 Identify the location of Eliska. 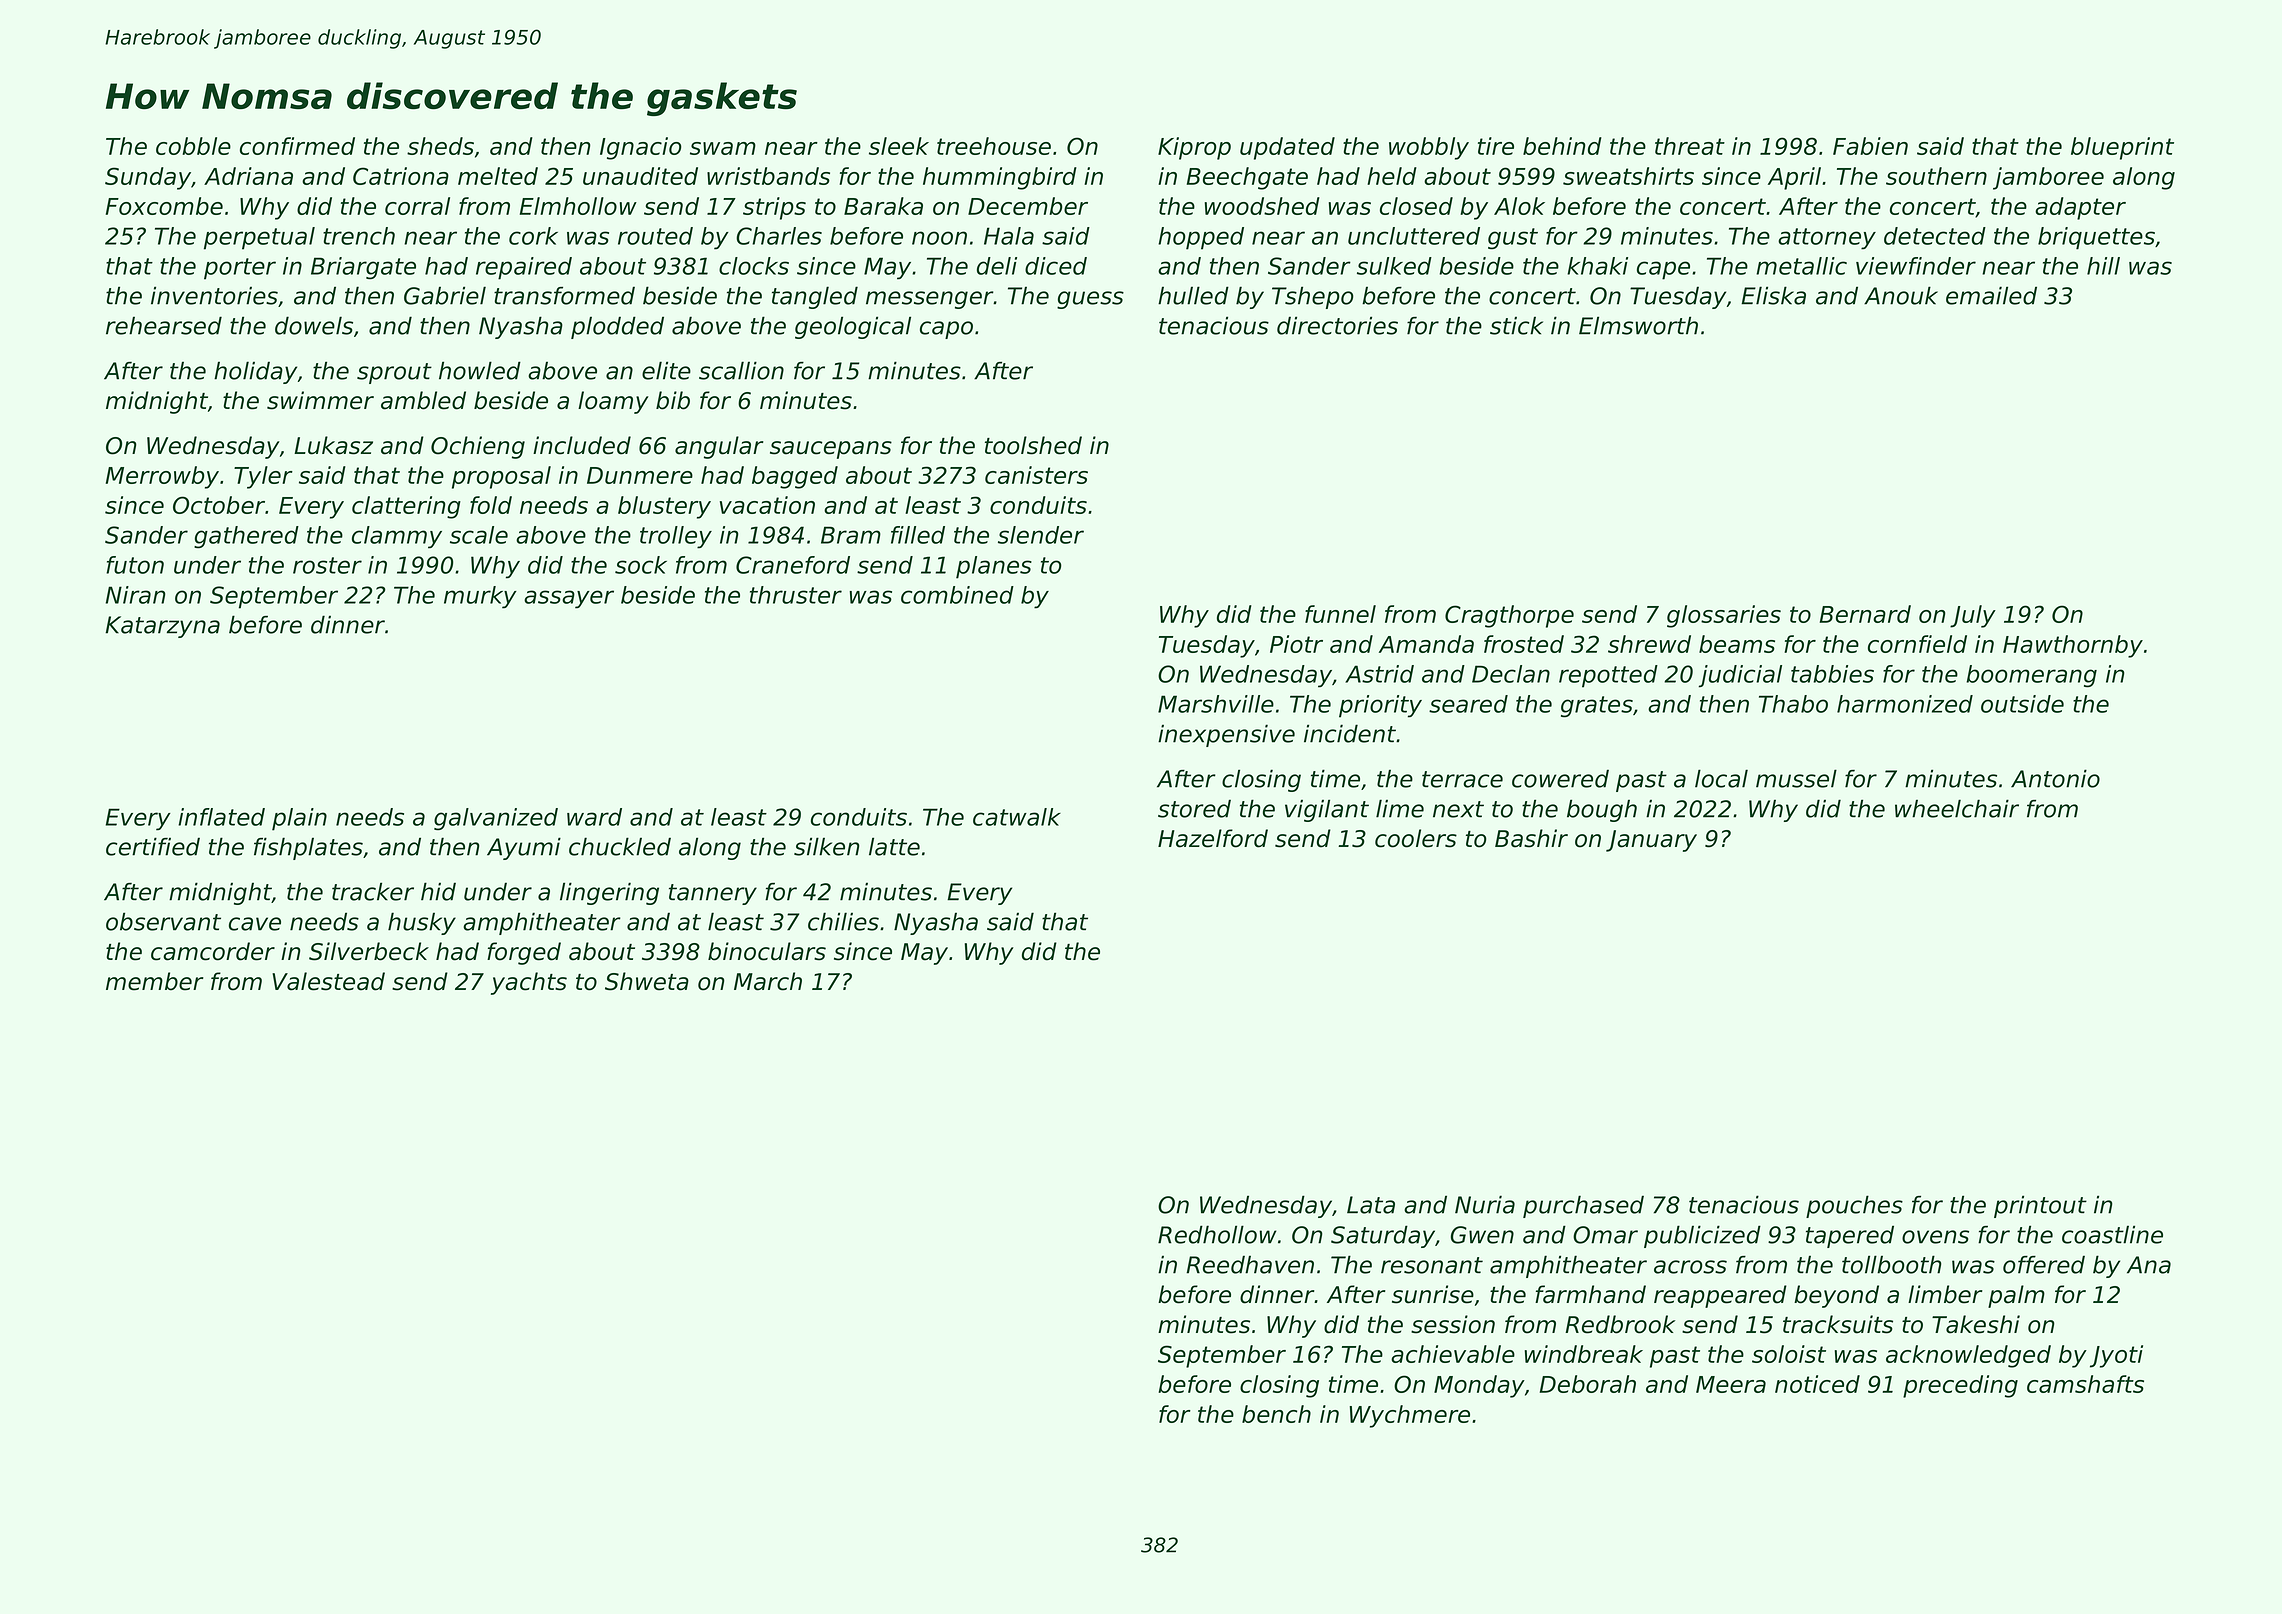
(1773, 295).
